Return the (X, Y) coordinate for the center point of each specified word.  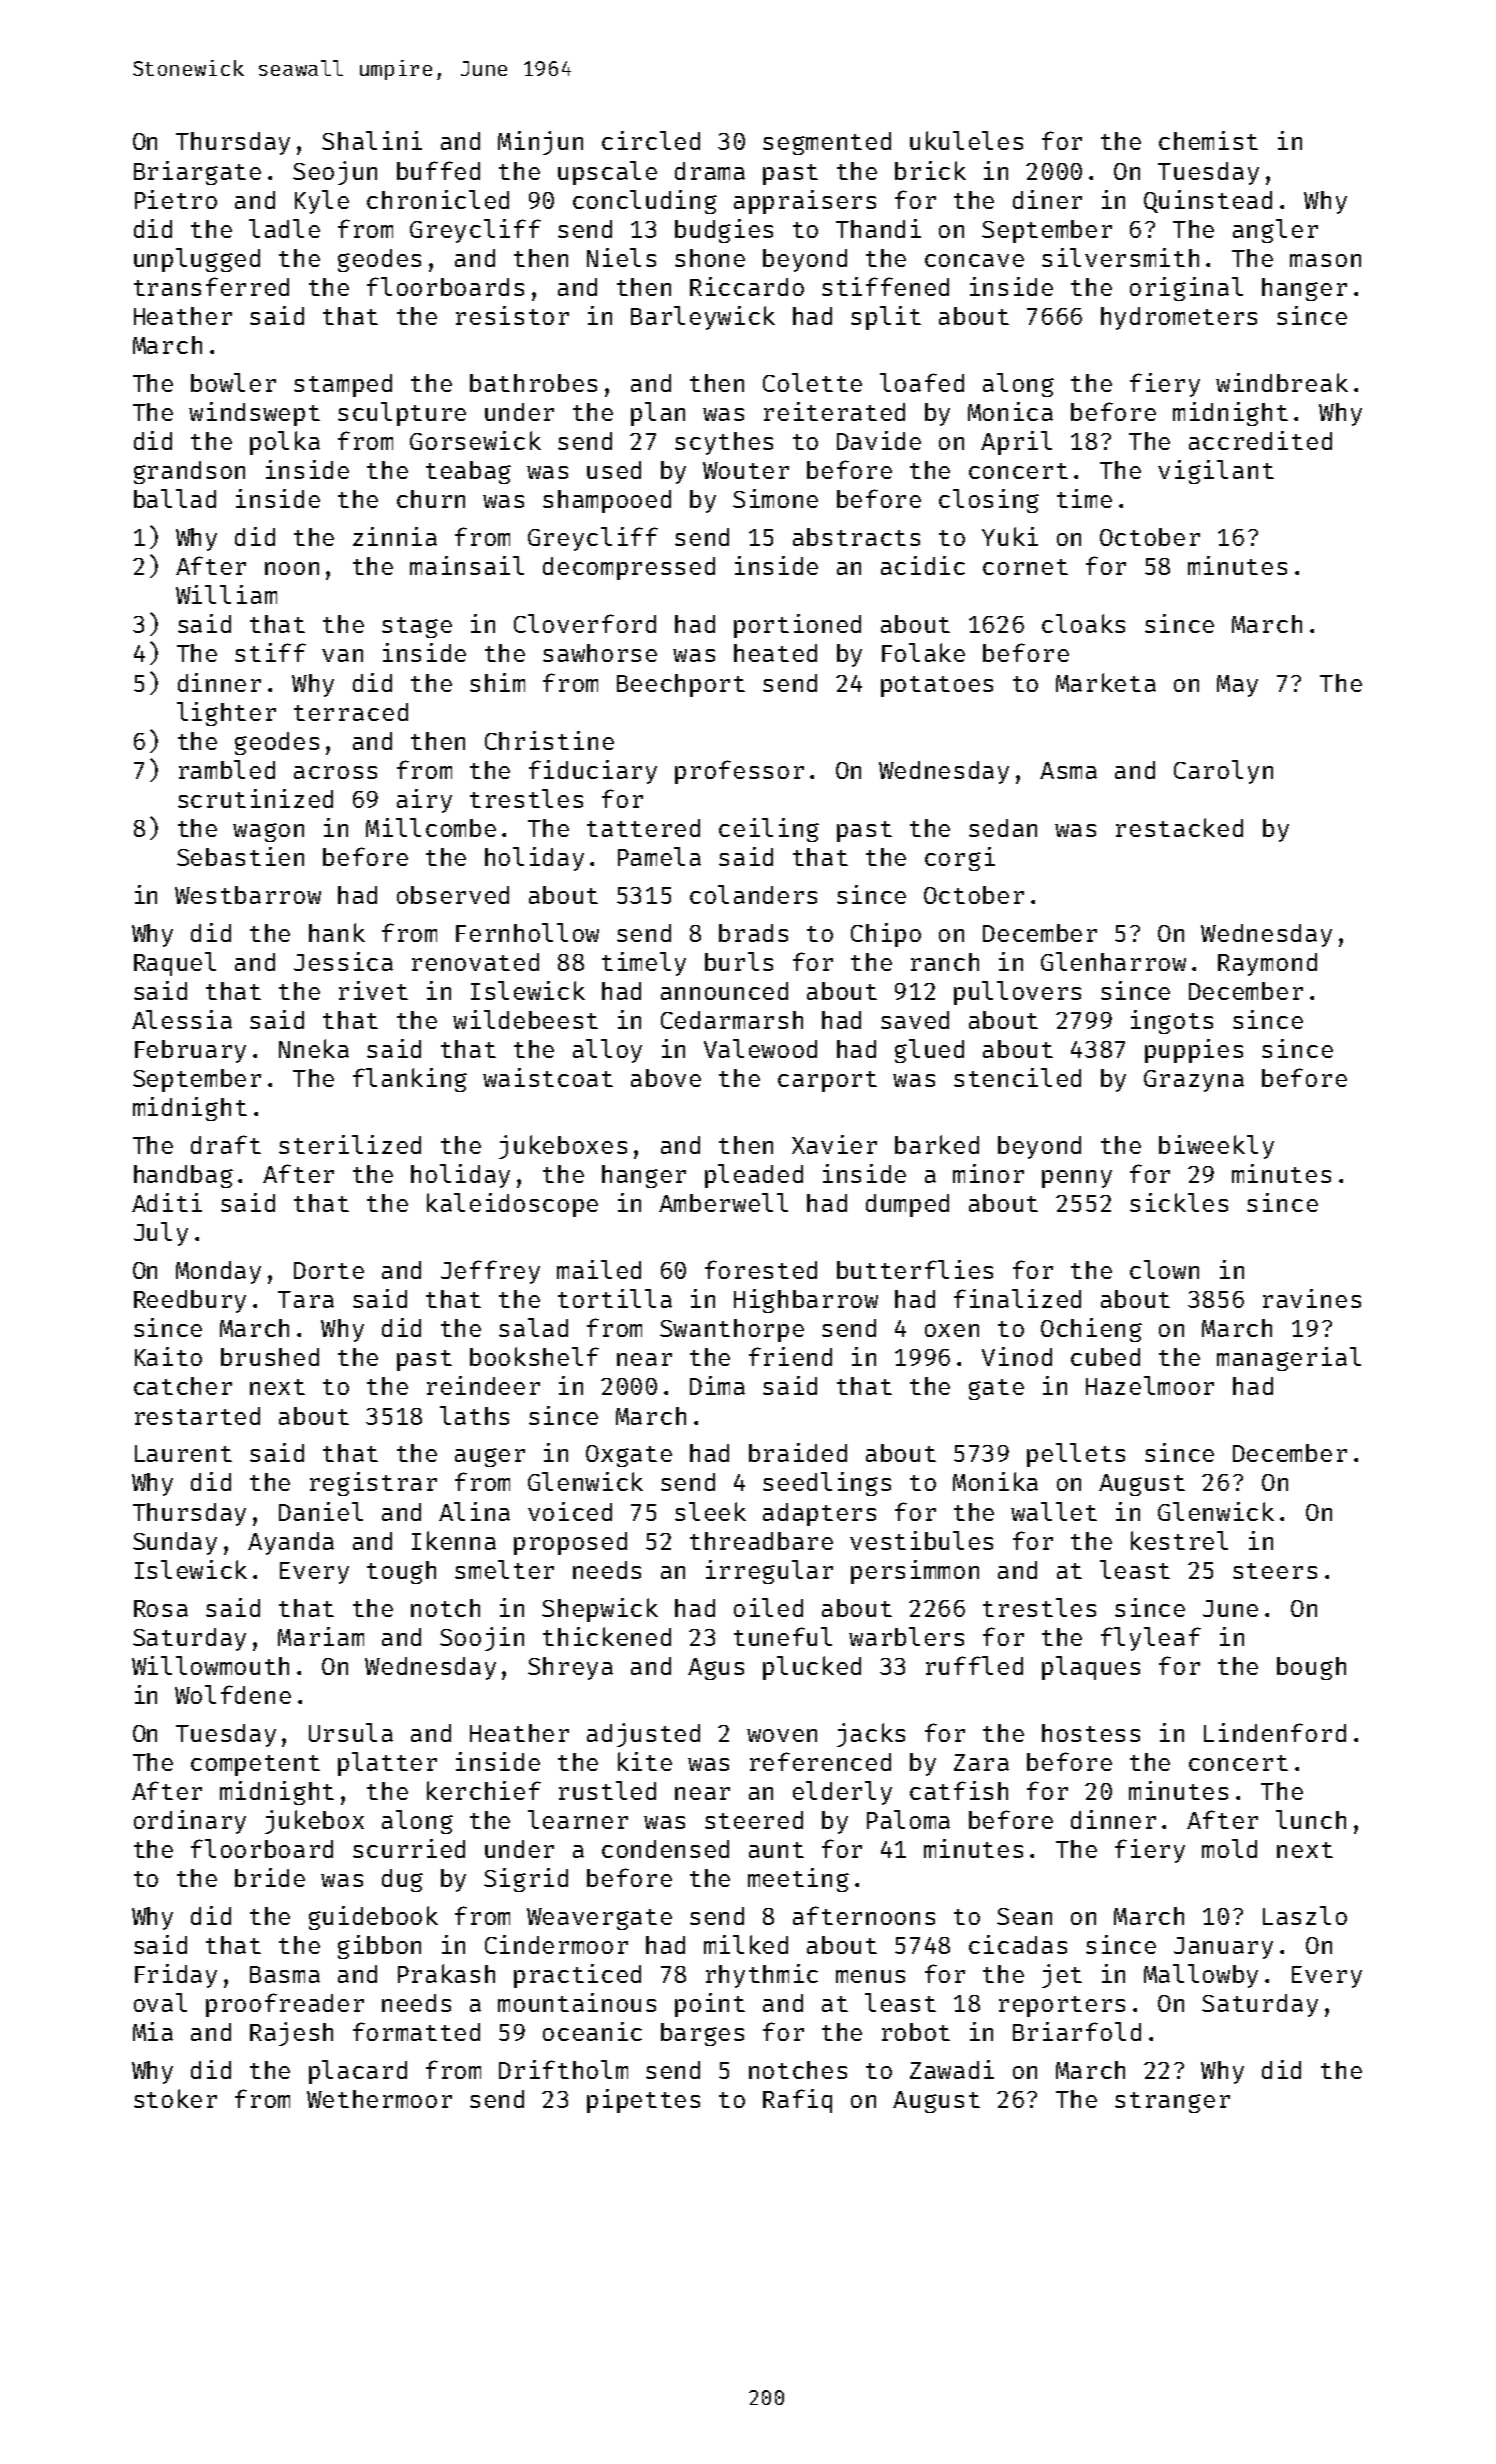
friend (790, 1356)
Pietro (176, 199)
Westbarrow (248, 895)
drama (710, 171)
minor (988, 1173)
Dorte (329, 1270)
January (1223, 1948)
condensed (665, 1849)
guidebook (373, 1918)
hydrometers (1179, 318)
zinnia (395, 536)
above (666, 1078)
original (1186, 289)
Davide (879, 440)
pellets (1076, 1455)
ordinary (190, 1822)
